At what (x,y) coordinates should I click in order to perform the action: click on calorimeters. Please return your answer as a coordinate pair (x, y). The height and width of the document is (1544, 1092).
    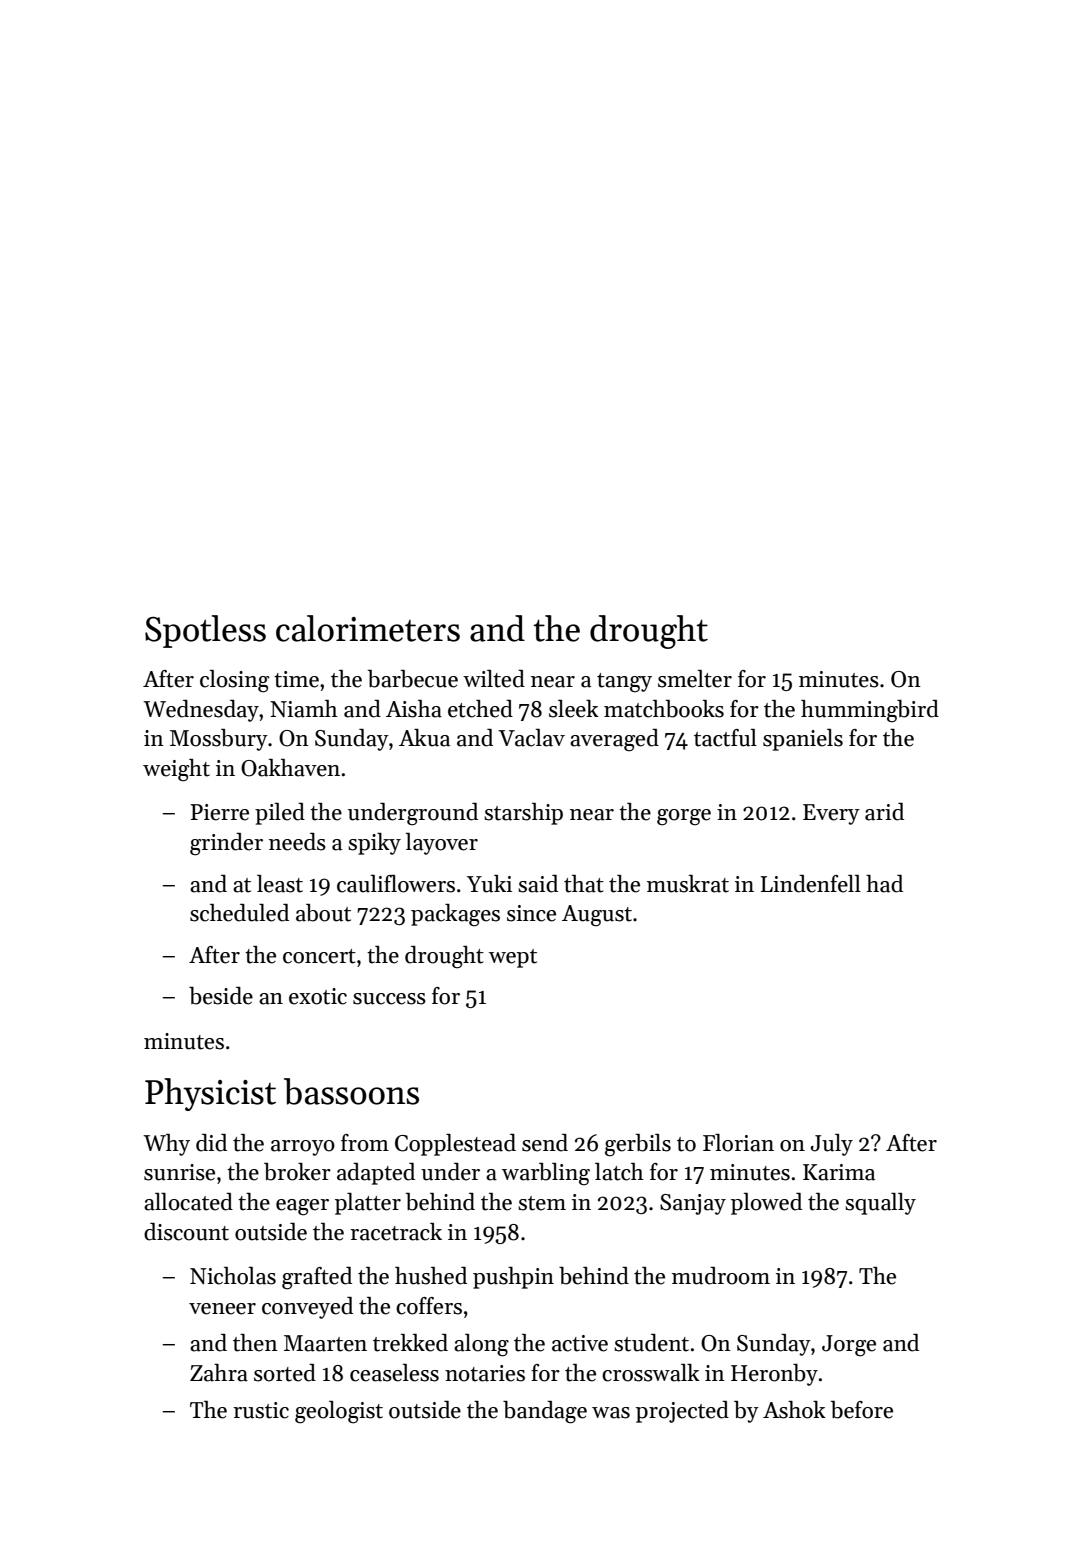
    Looking at the image, I should click on (368, 628).
